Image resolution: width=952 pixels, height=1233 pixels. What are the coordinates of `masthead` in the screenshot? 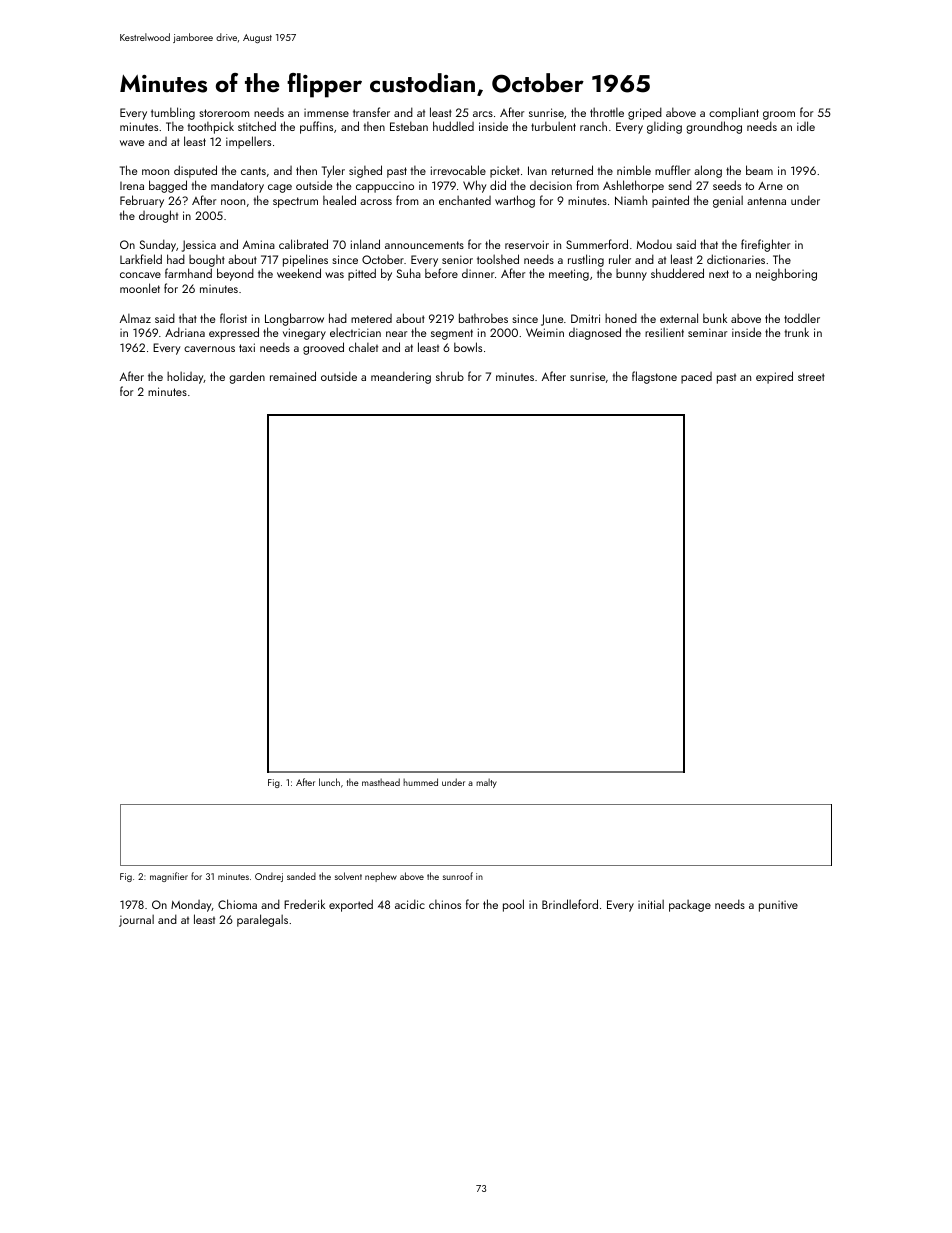 It's located at (381, 782).
